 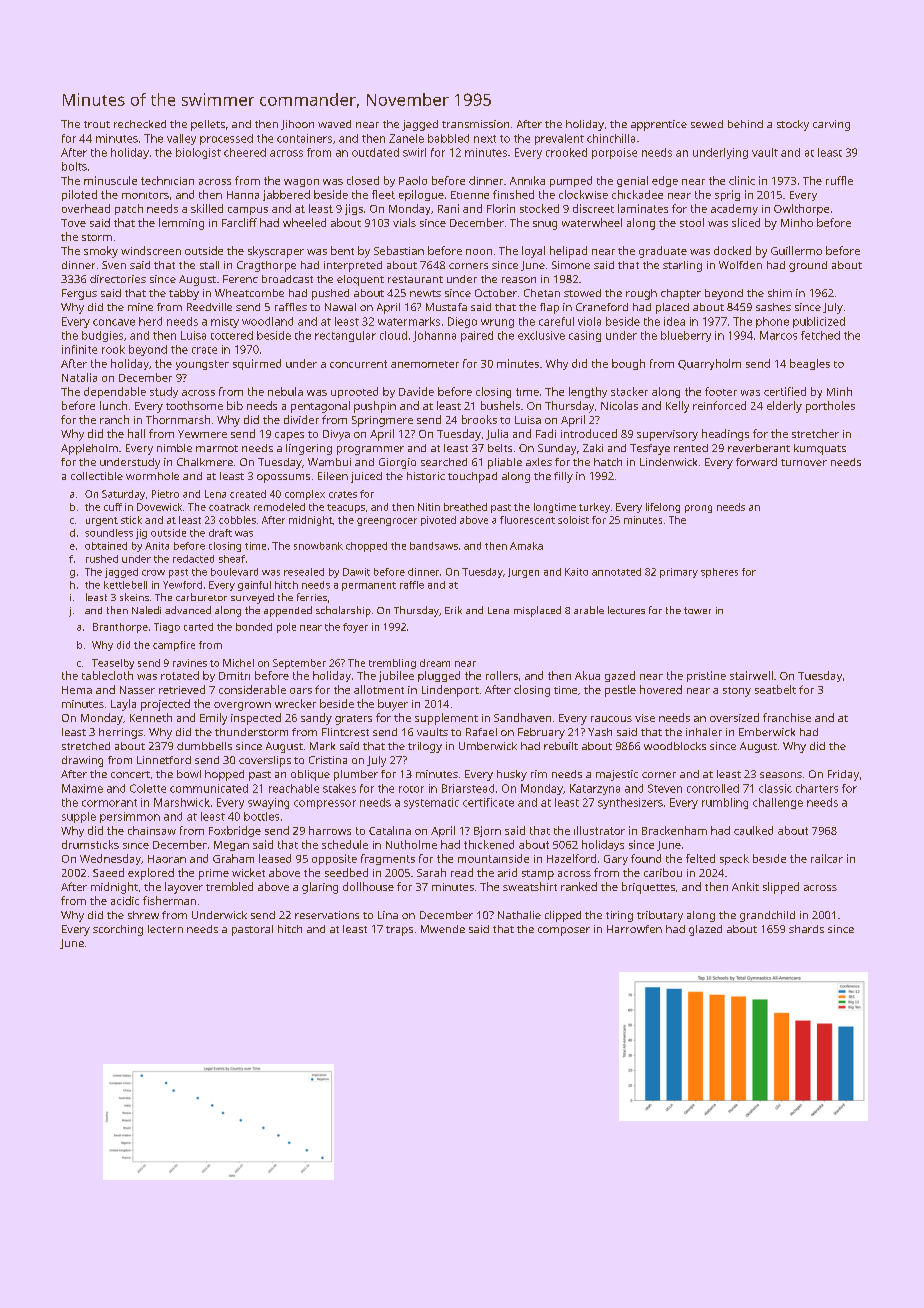 What do you see at coordinates (759, 448) in the screenshot?
I see `reverberant` at bounding box center [759, 448].
